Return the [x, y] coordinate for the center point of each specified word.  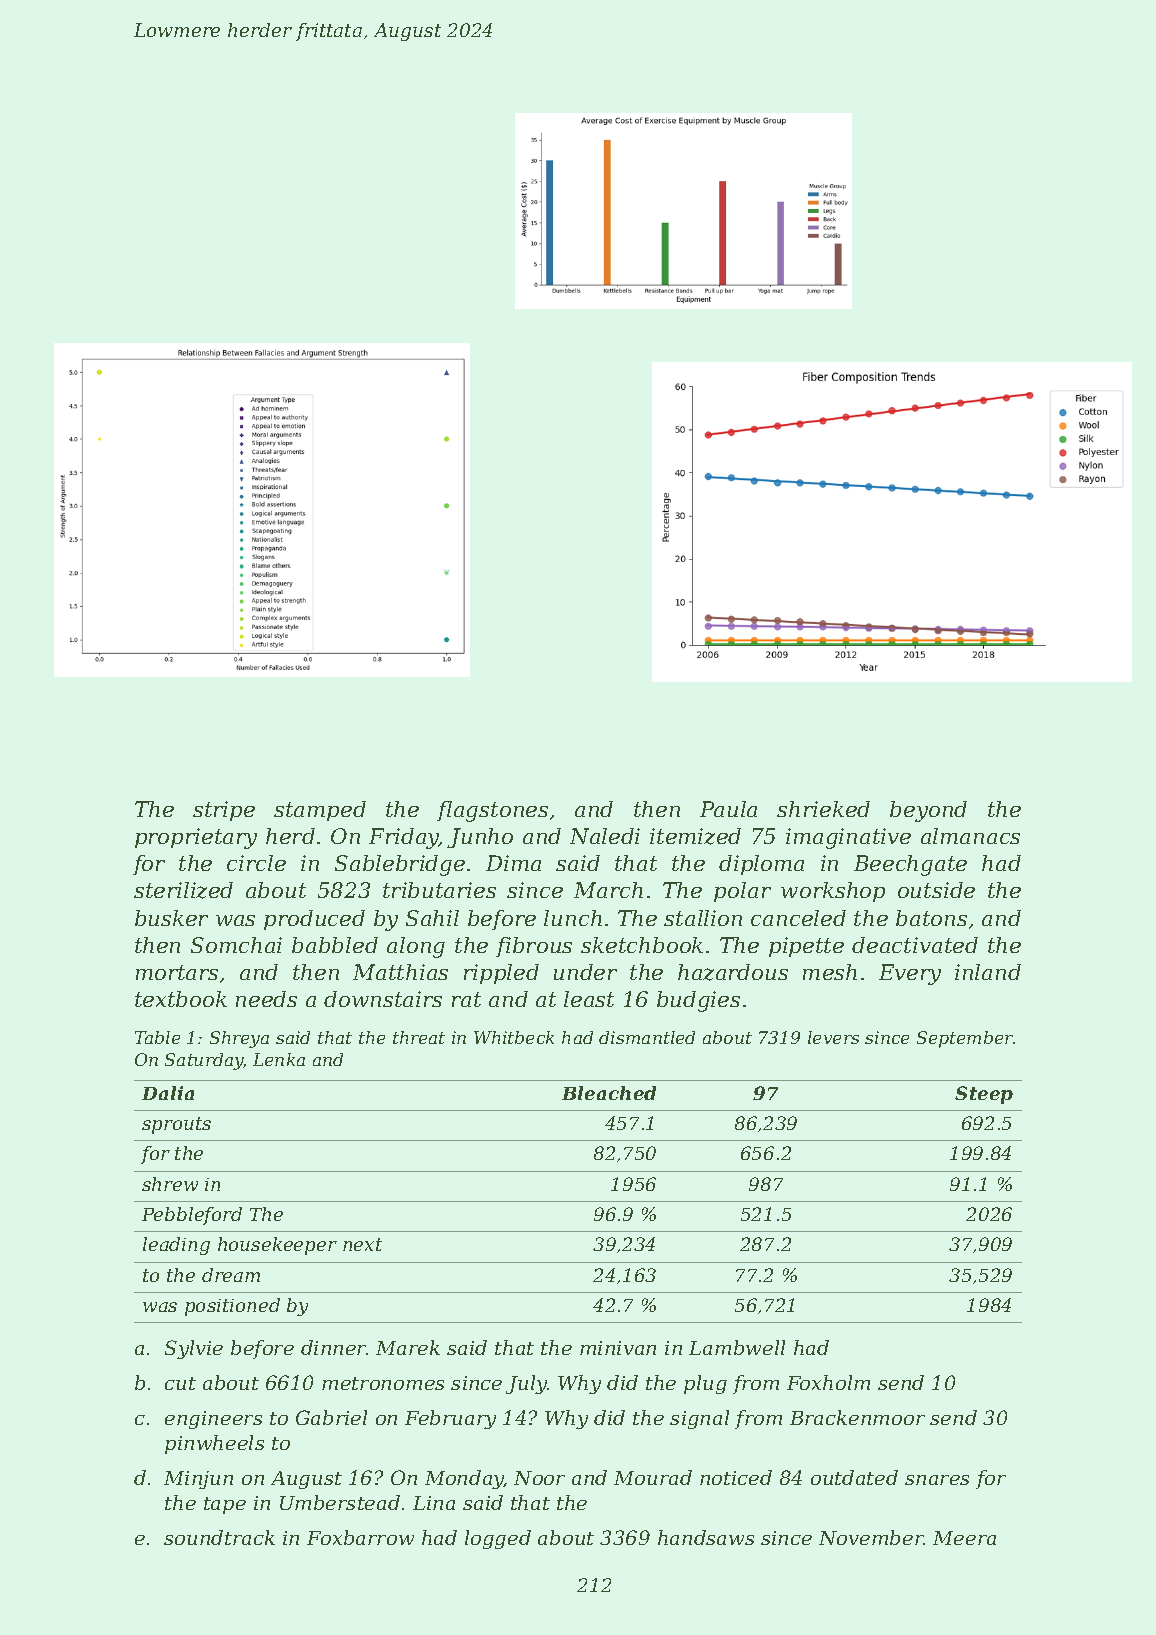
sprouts [176, 1125]
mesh [830, 972]
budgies [698, 1001]
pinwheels [214, 1444]
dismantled [647, 1037]
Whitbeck [514, 1037]
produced [314, 920]
